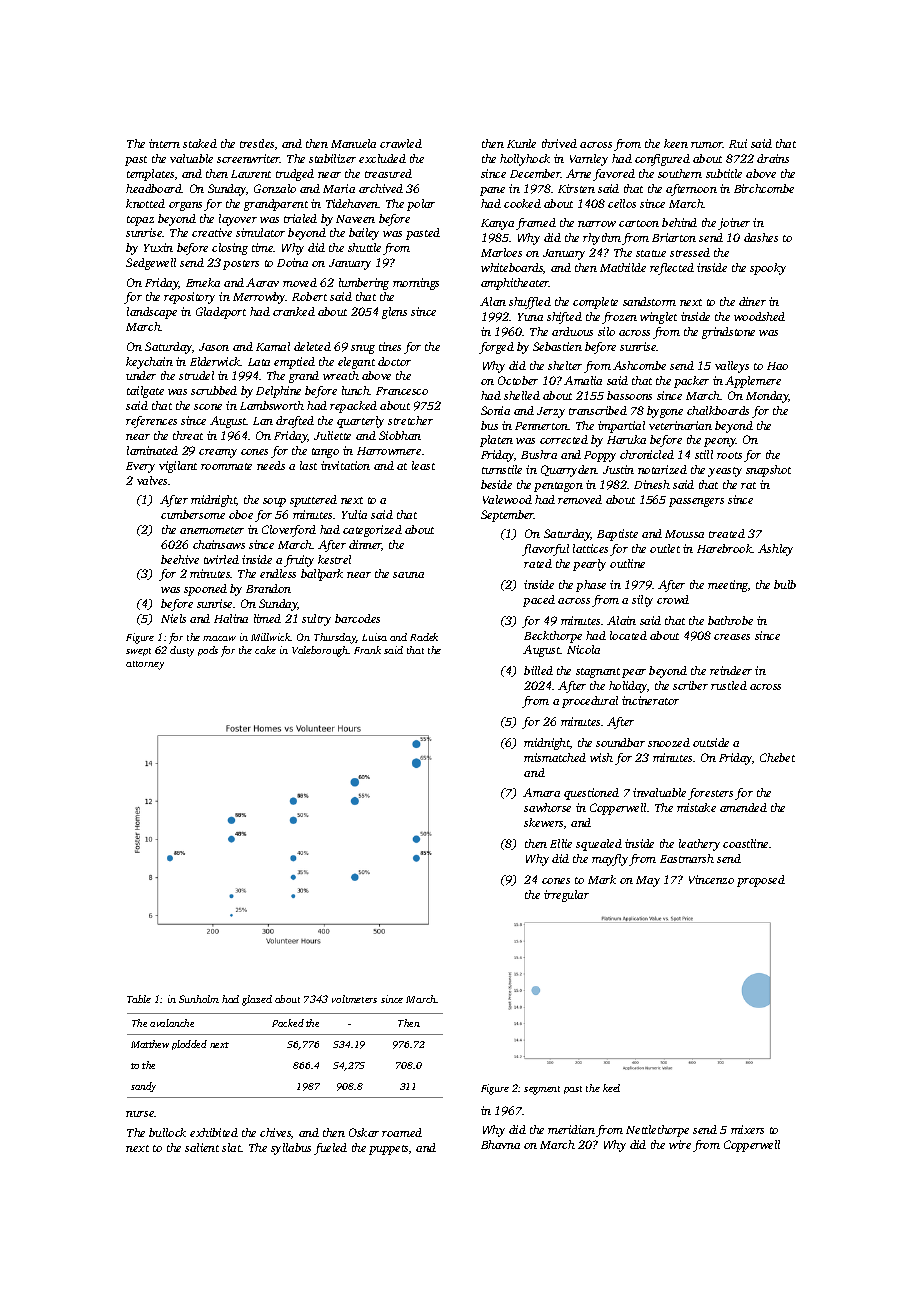 The height and width of the image is (1314, 924). I want to click on Mathilde, so click(623, 267).
